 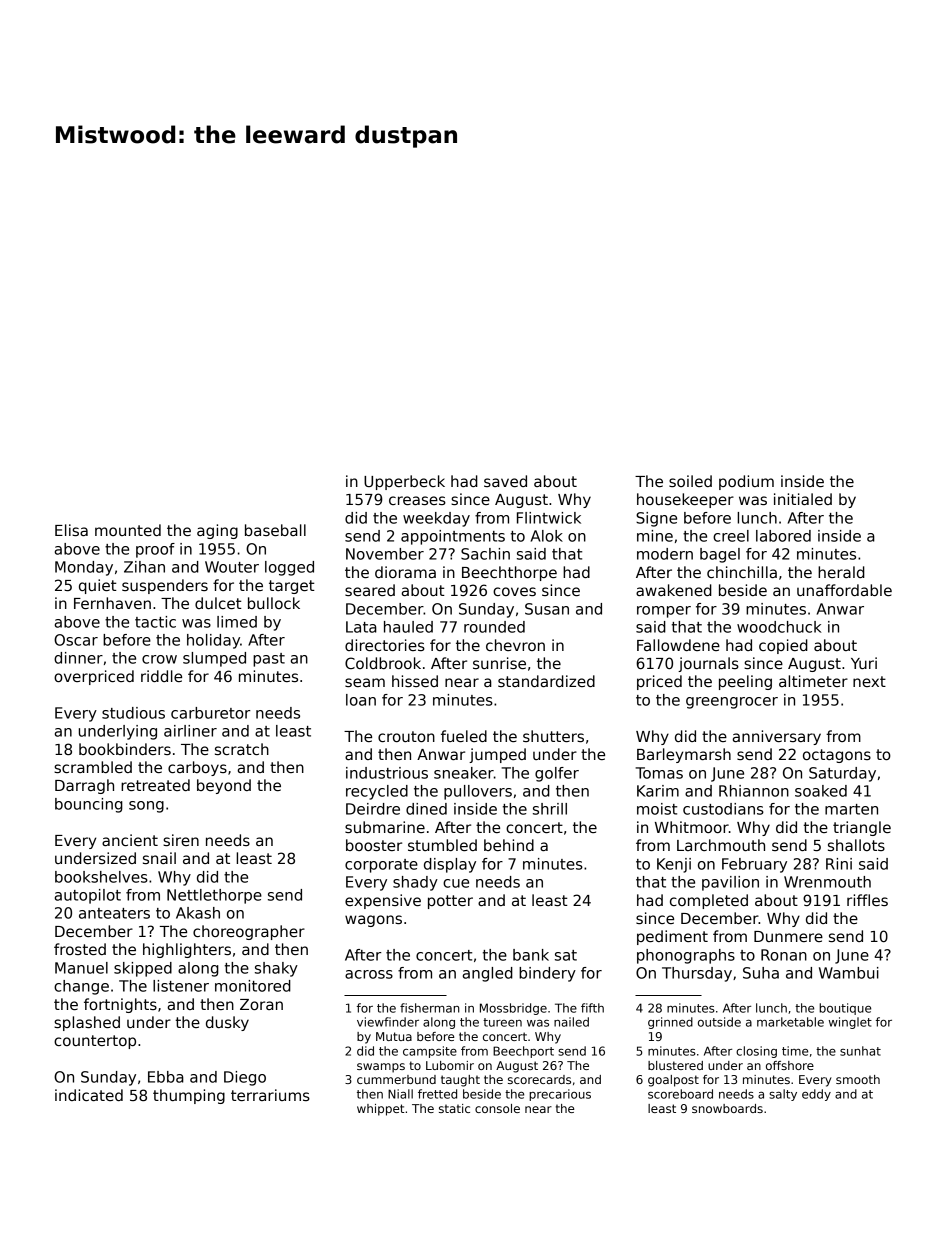 What do you see at coordinates (81, 968) in the screenshot?
I see `Manuel` at bounding box center [81, 968].
